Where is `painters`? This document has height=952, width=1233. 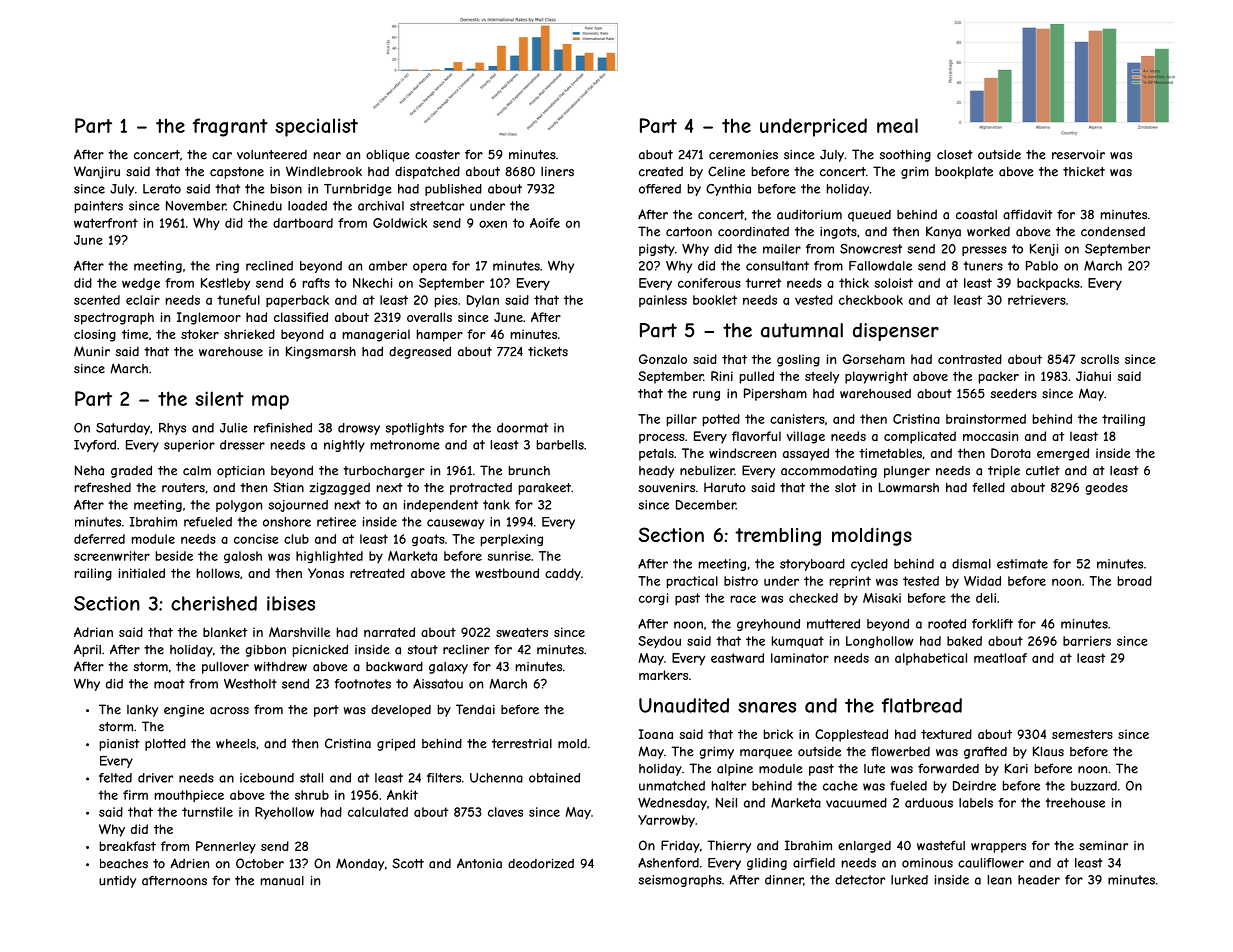 painters is located at coordinates (99, 207).
